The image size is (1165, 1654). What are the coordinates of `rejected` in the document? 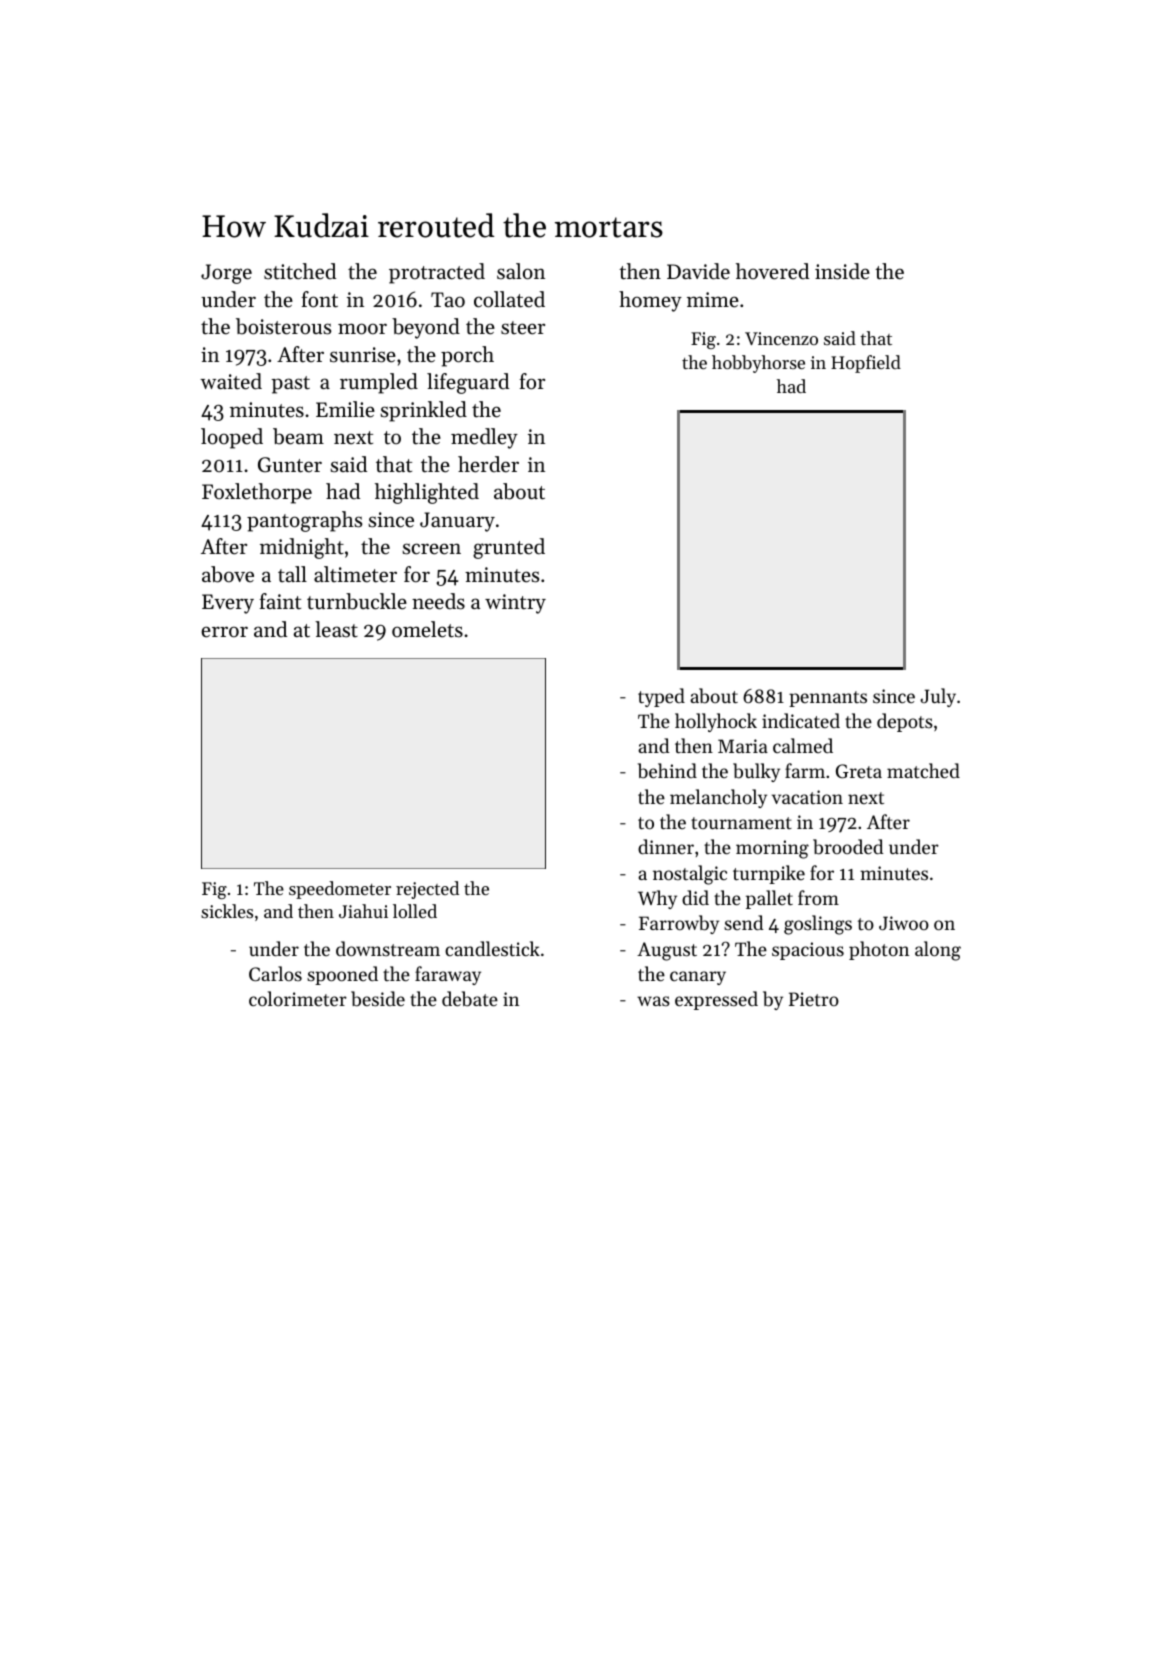 It's located at (427, 890).
